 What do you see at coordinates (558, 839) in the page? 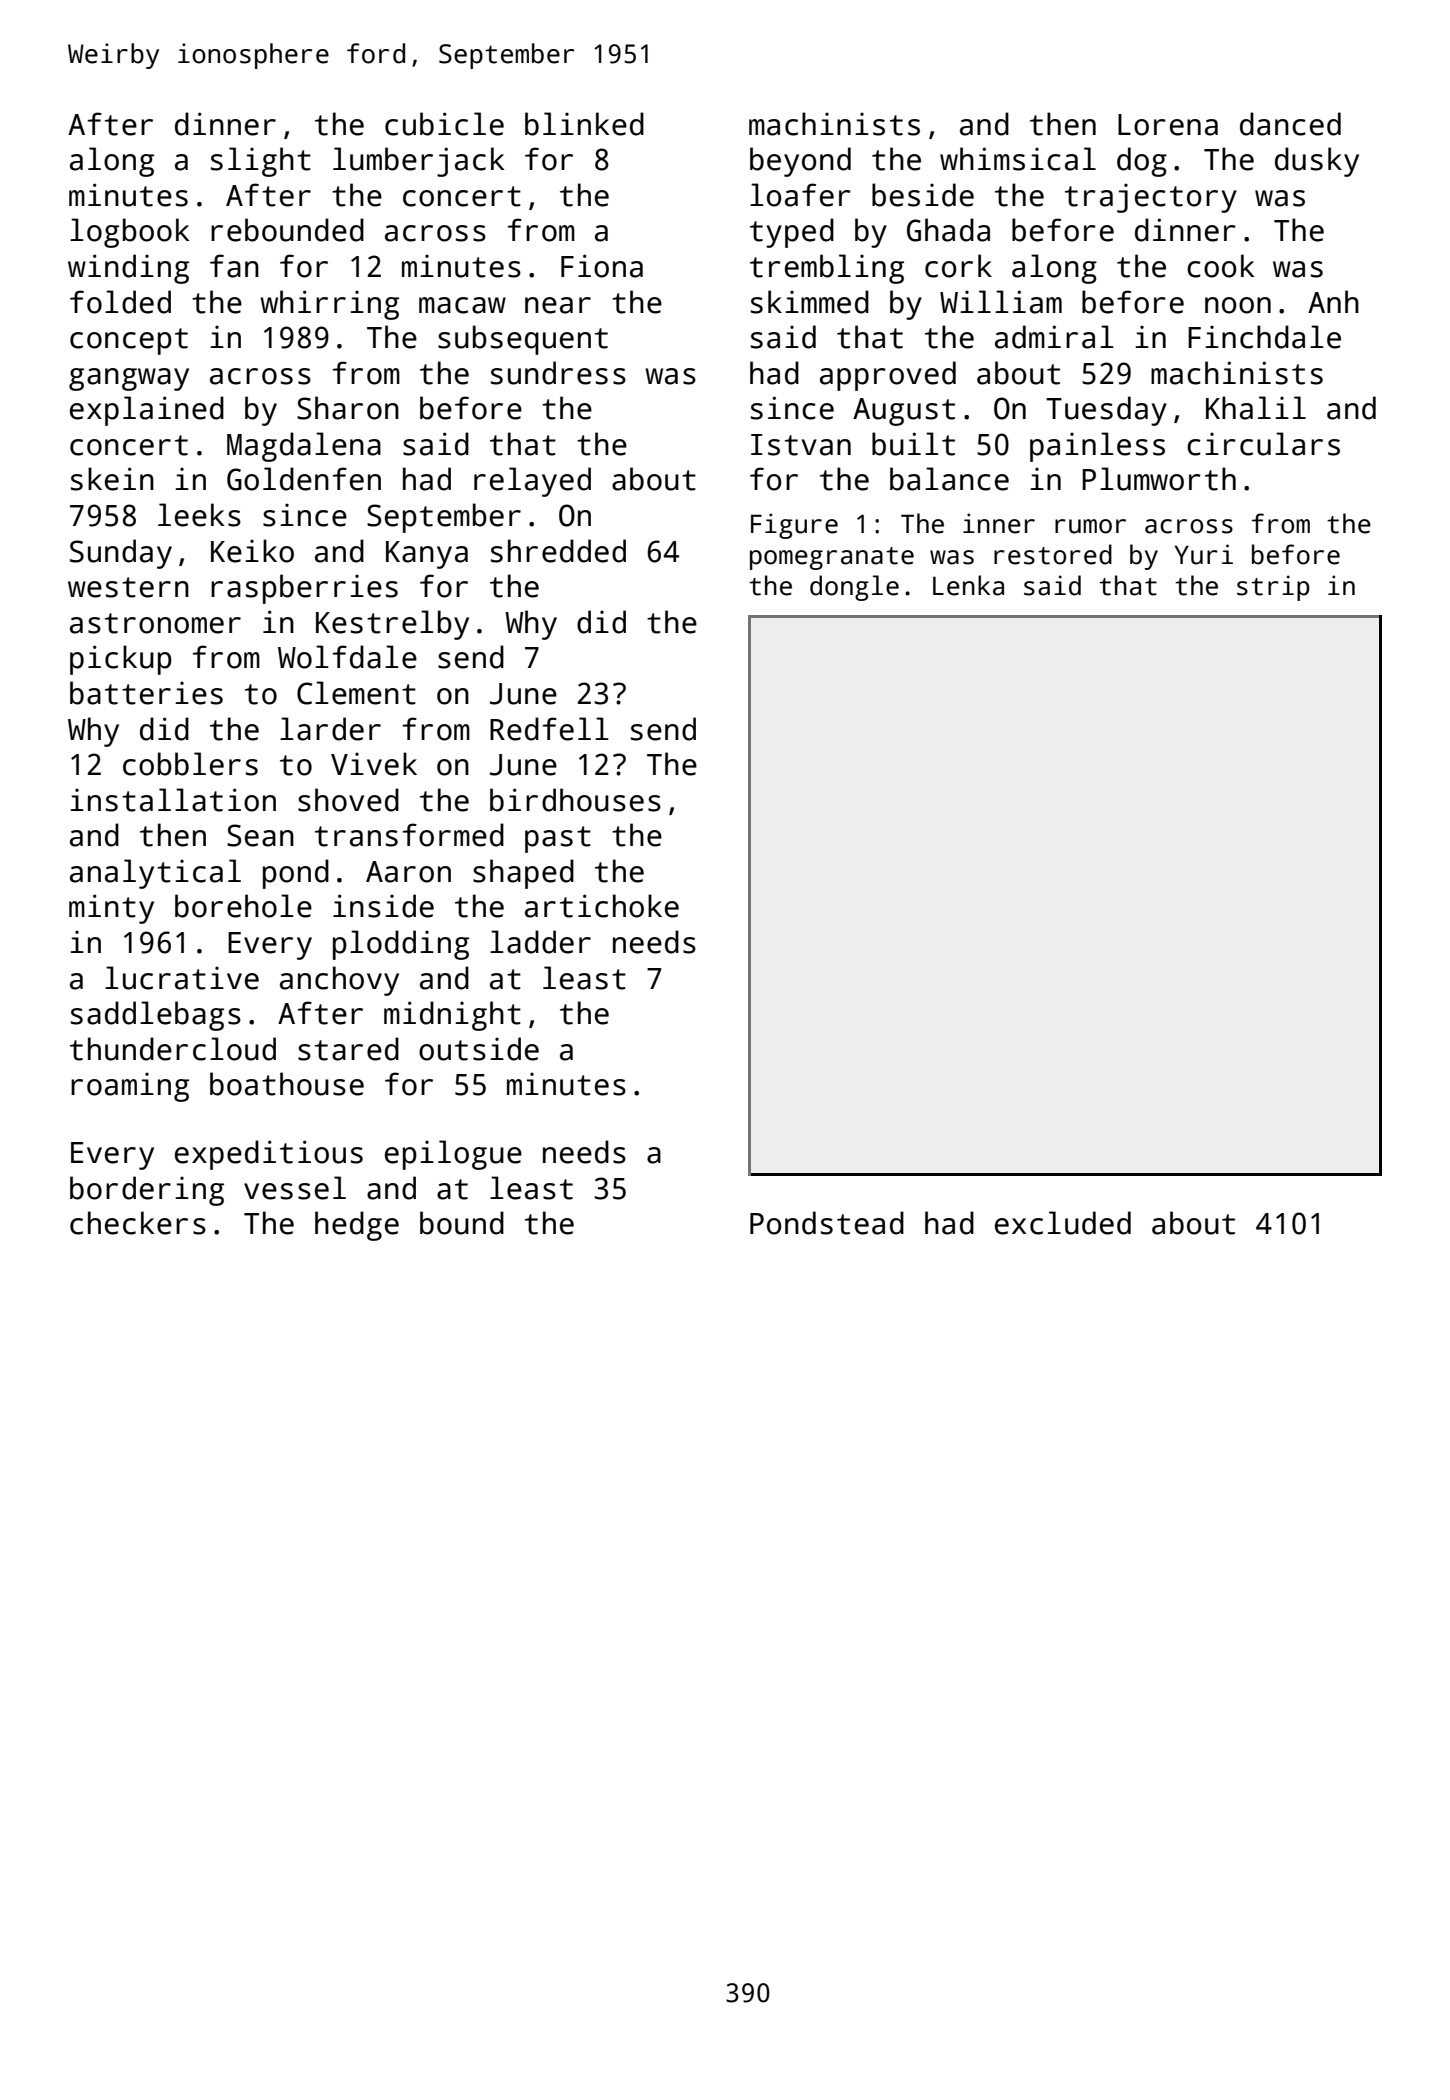
I see `past` at bounding box center [558, 839].
